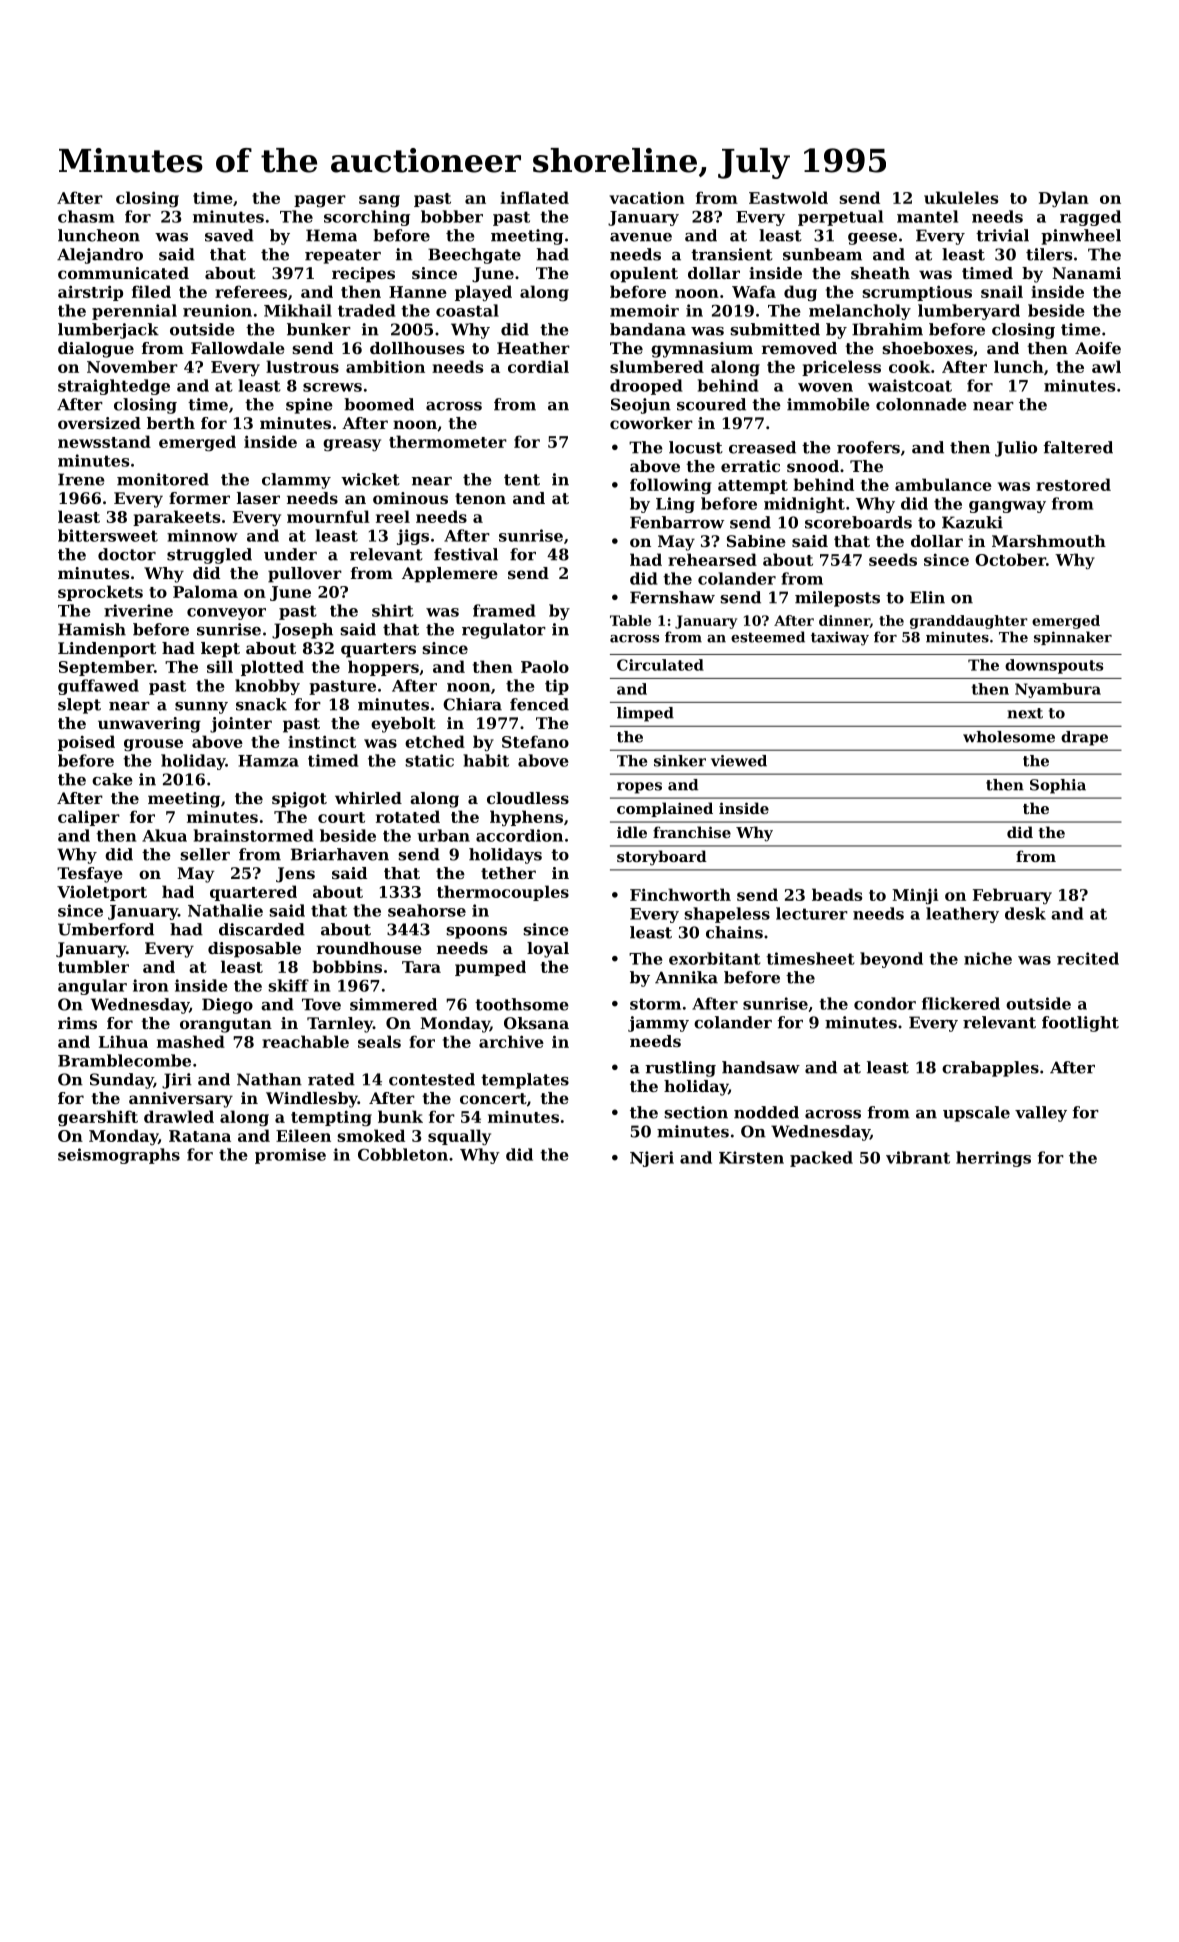  I want to click on oversized, so click(99, 423).
